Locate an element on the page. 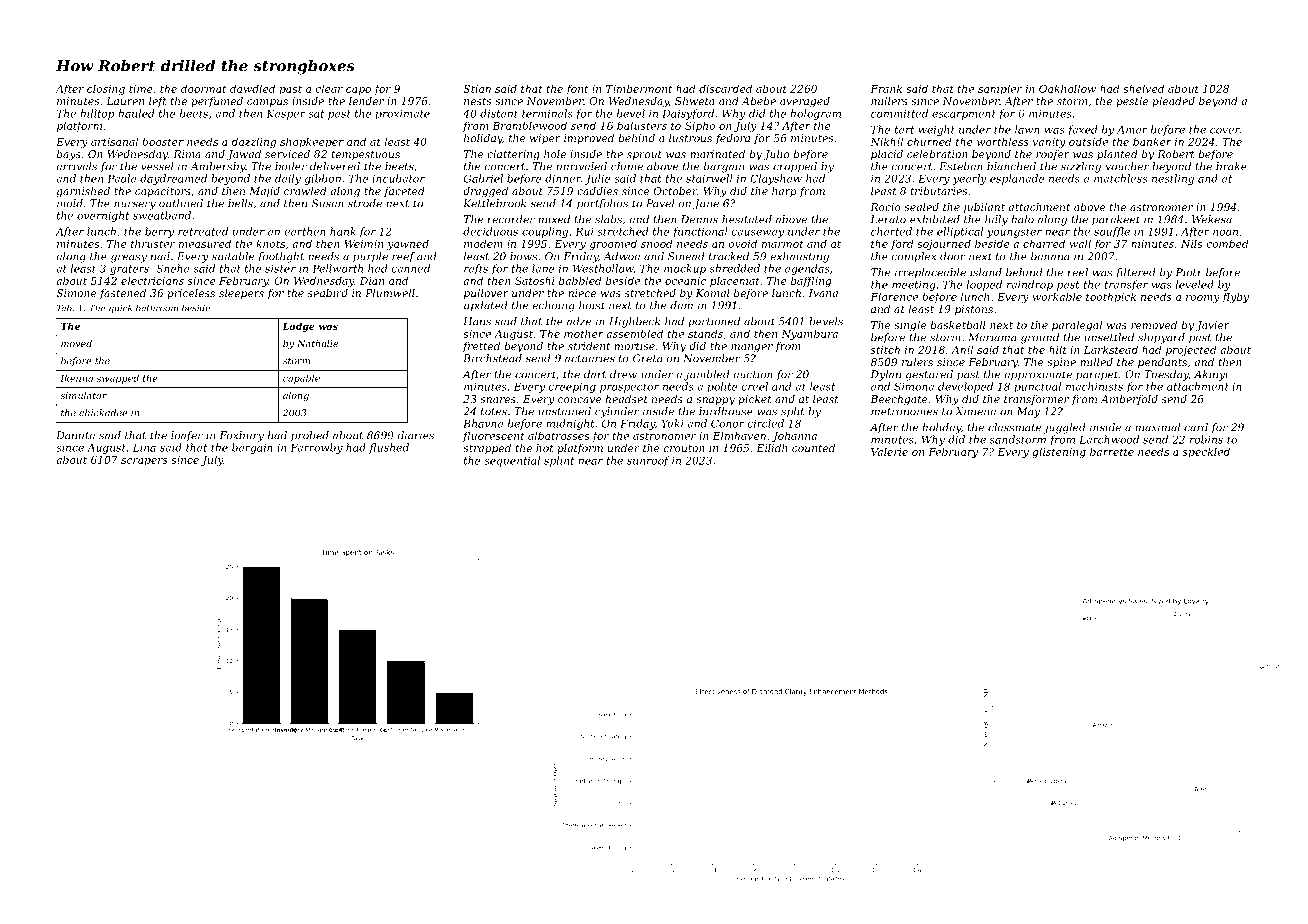 The height and width of the page is (924, 1308). Kasper is located at coordinates (286, 114).
